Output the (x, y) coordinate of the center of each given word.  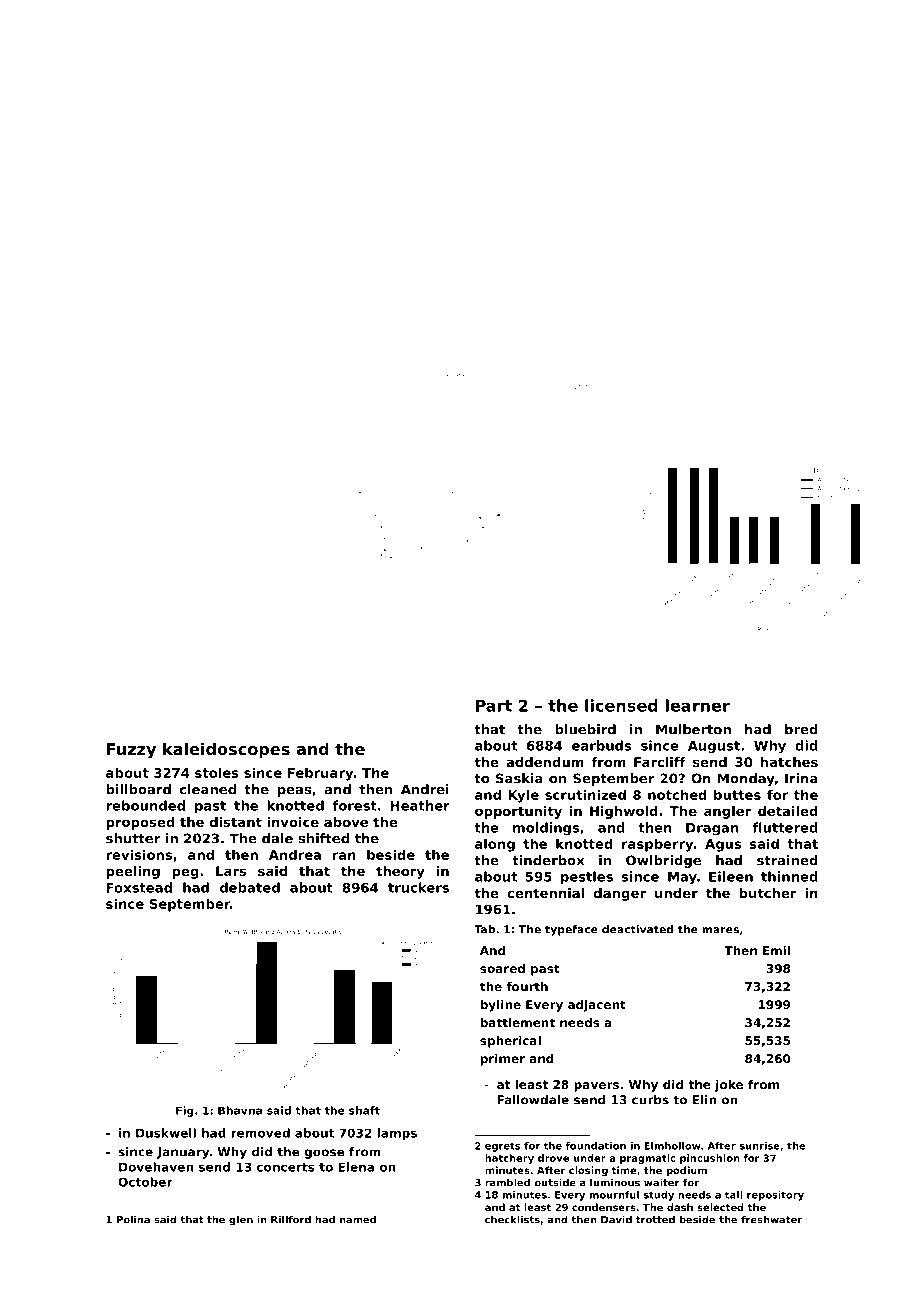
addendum (545, 762)
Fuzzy (131, 751)
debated (250, 887)
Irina (801, 778)
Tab (484, 929)
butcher (767, 893)
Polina (133, 1219)
